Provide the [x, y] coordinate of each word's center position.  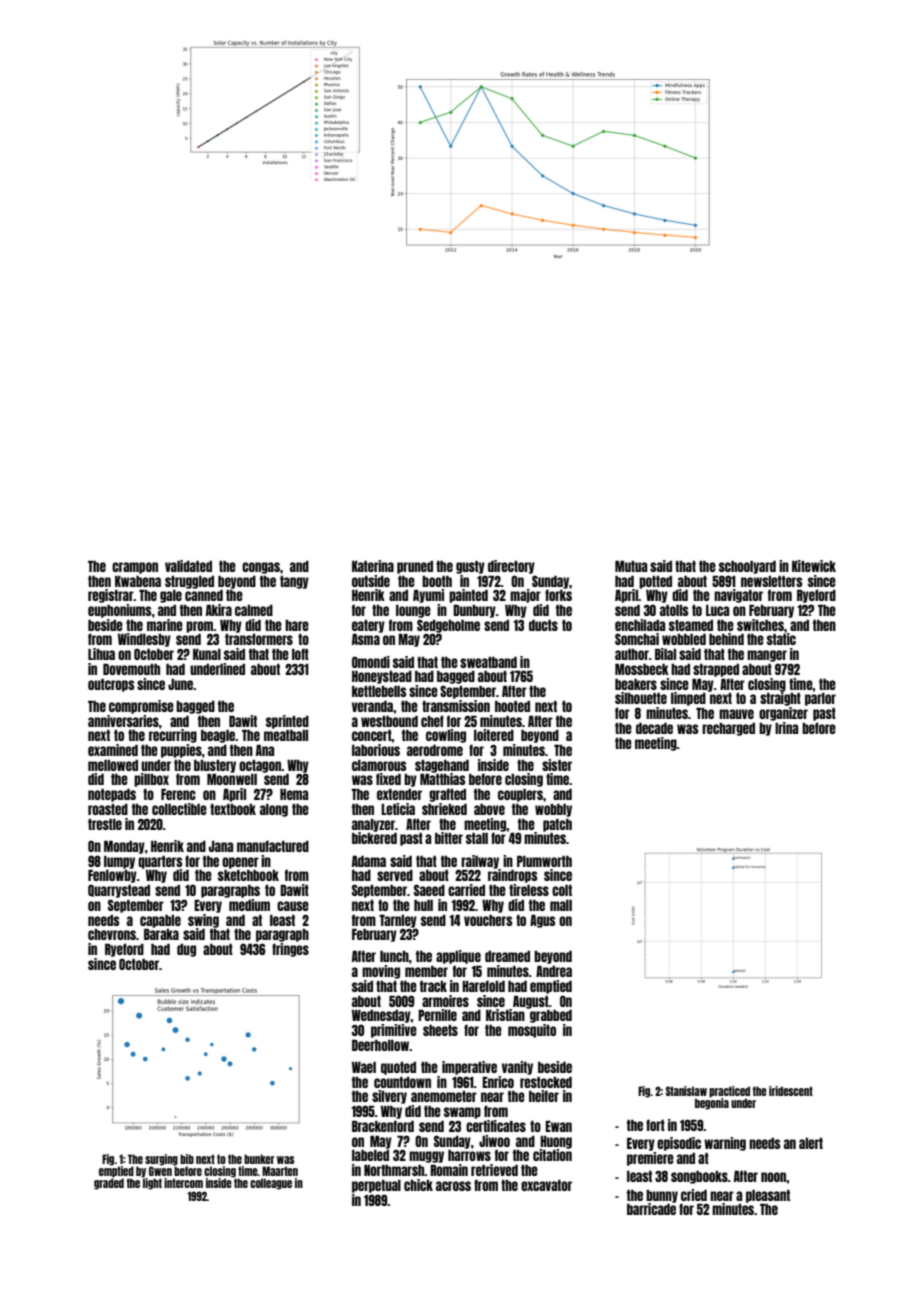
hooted [512, 706]
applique [458, 957]
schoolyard [747, 567]
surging [161, 1160]
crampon [135, 568]
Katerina [373, 566]
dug [186, 950]
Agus [543, 921]
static [781, 639]
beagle [218, 736]
